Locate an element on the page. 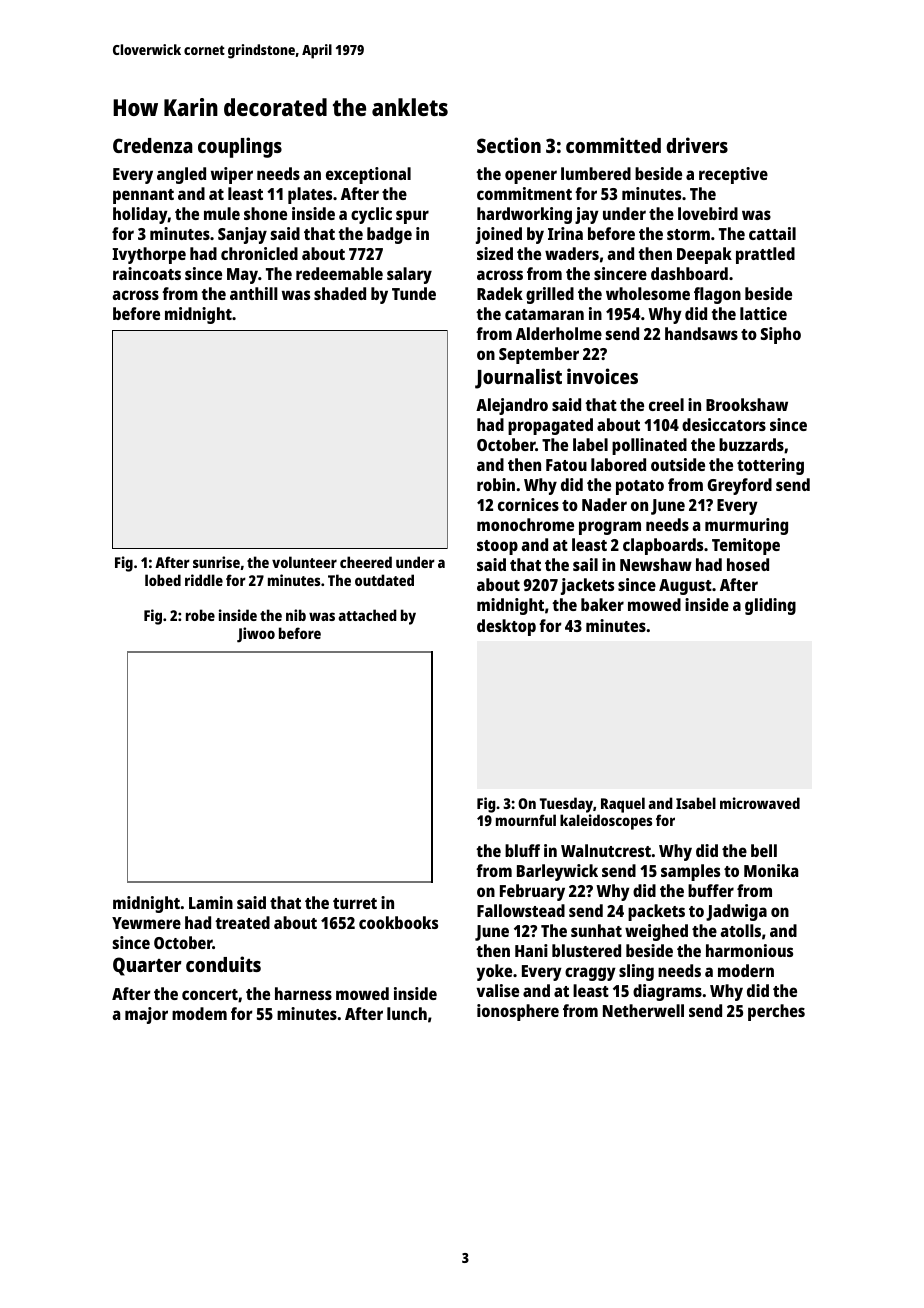 The width and height of the document is (924, 1308). gliding is located at coordinates (770, 606).
